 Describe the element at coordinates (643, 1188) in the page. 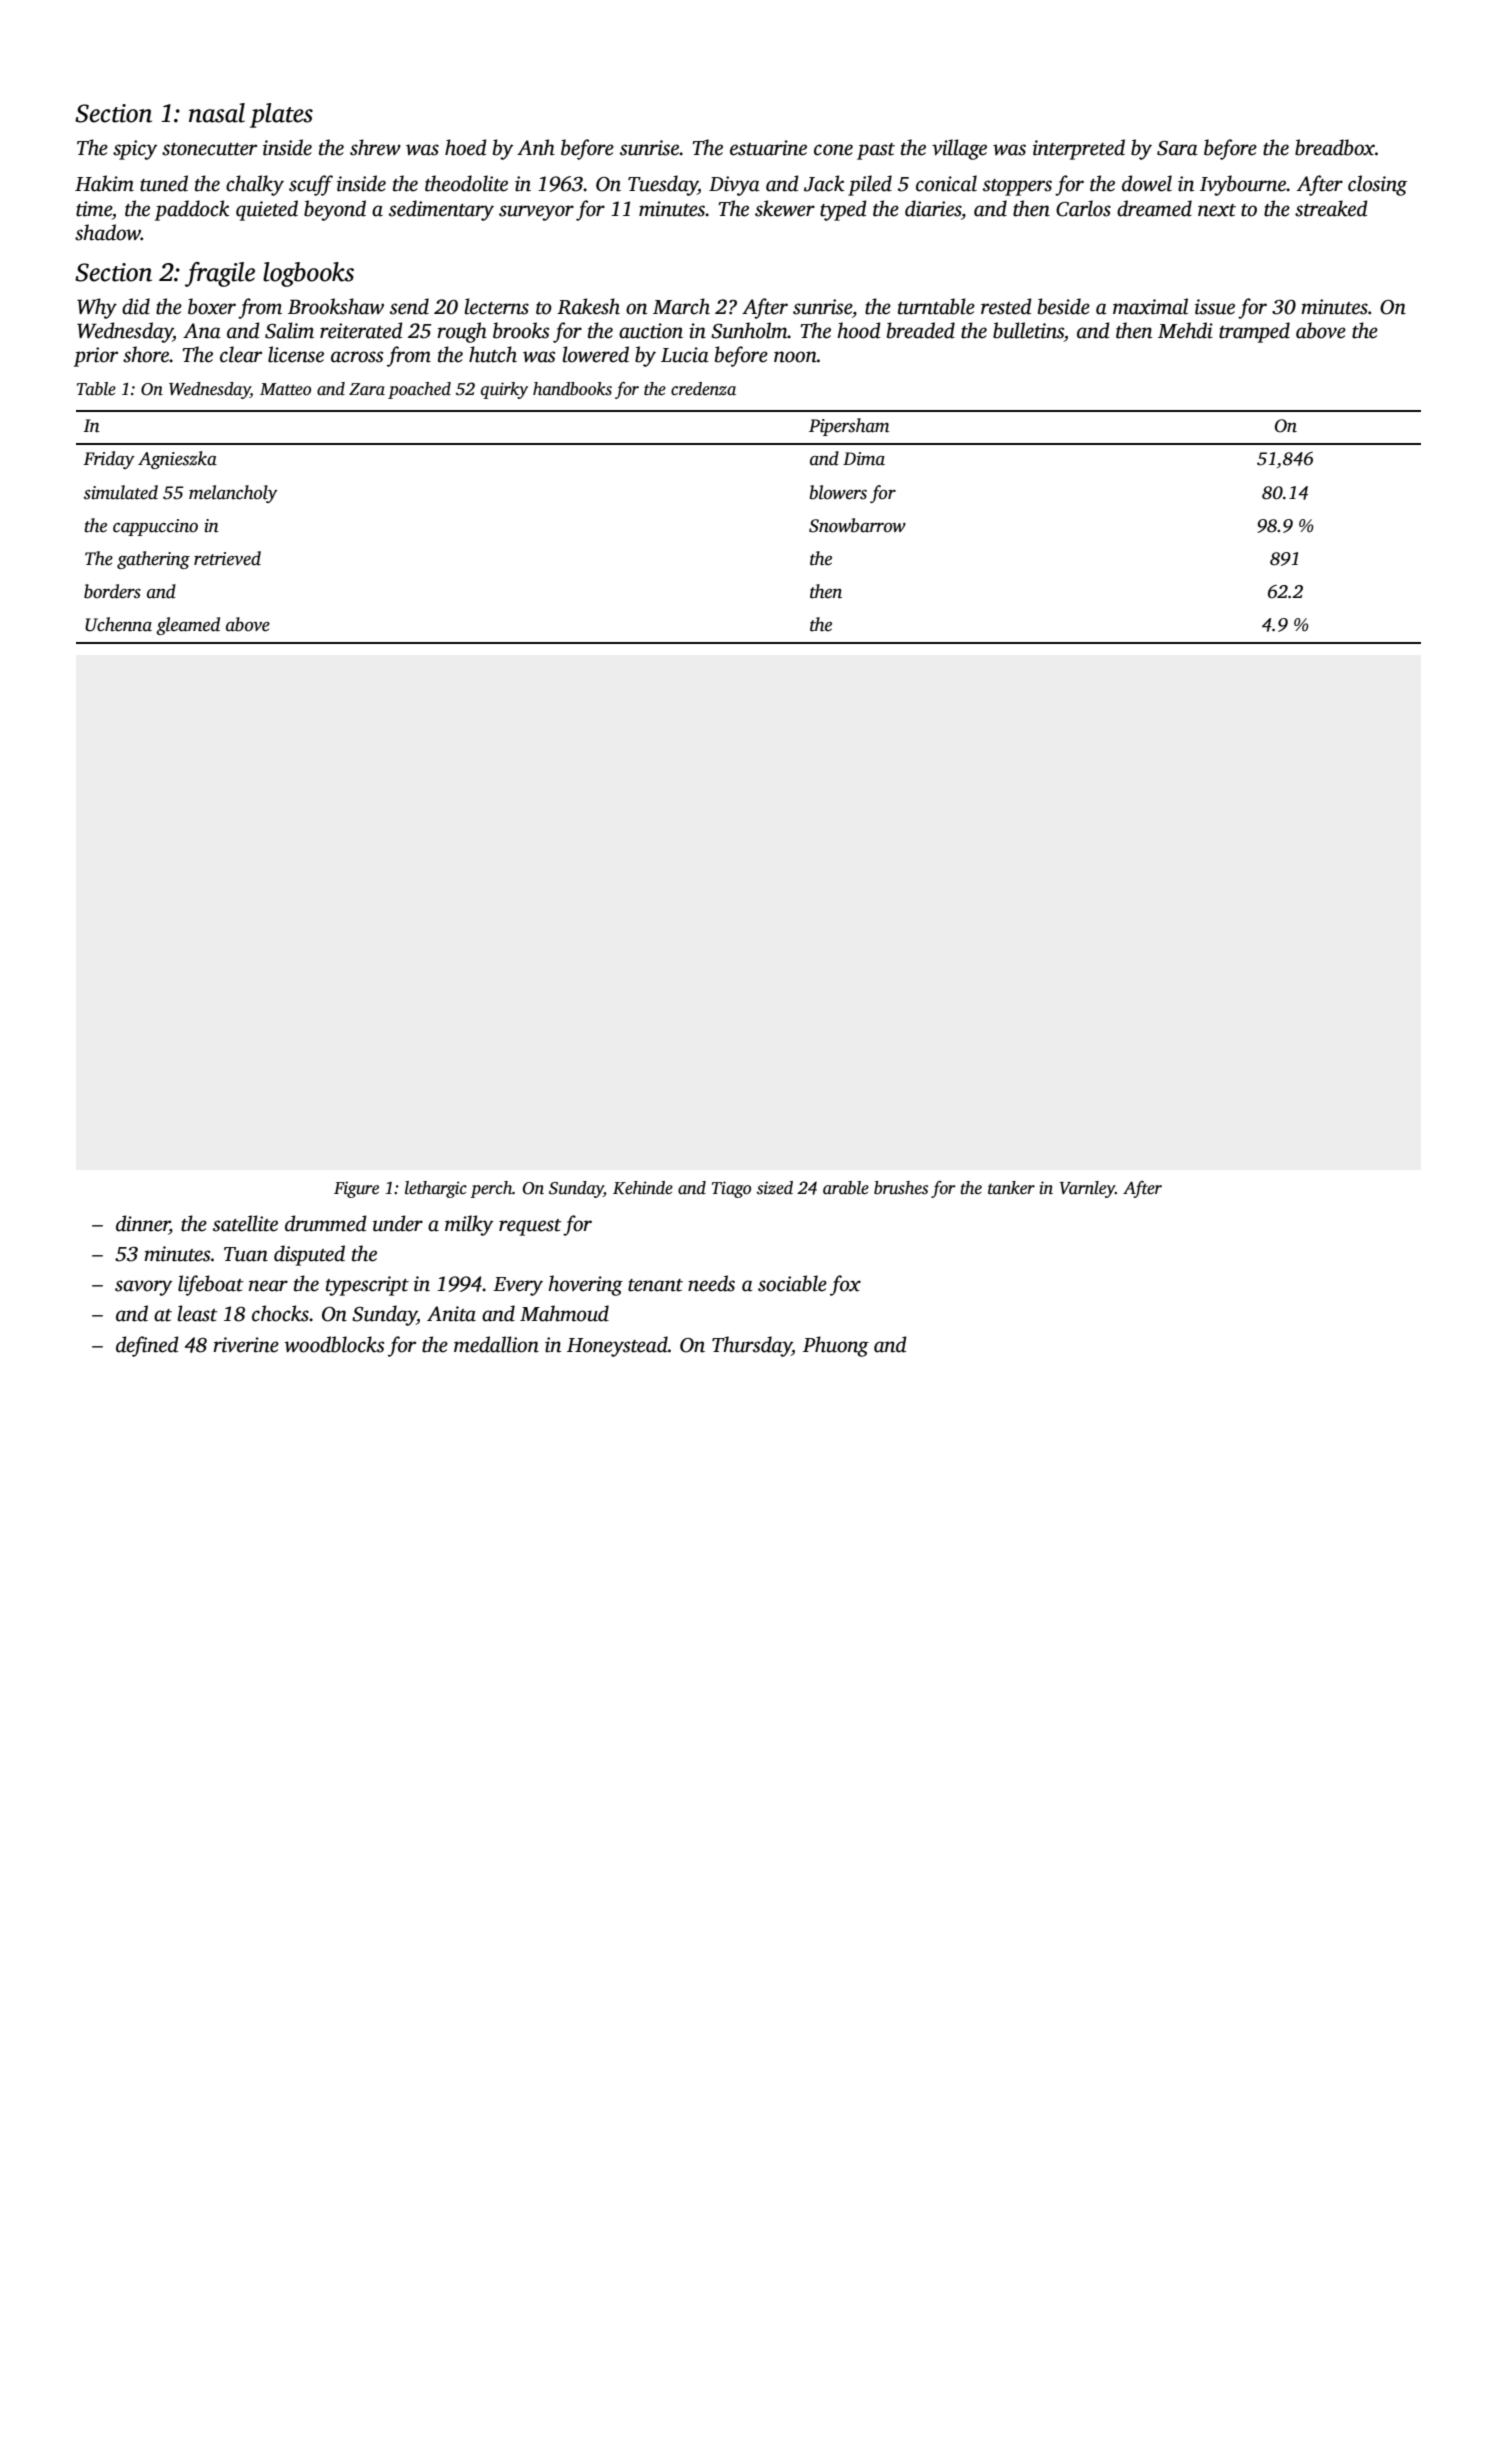

I see `Kehinde` at that location.
